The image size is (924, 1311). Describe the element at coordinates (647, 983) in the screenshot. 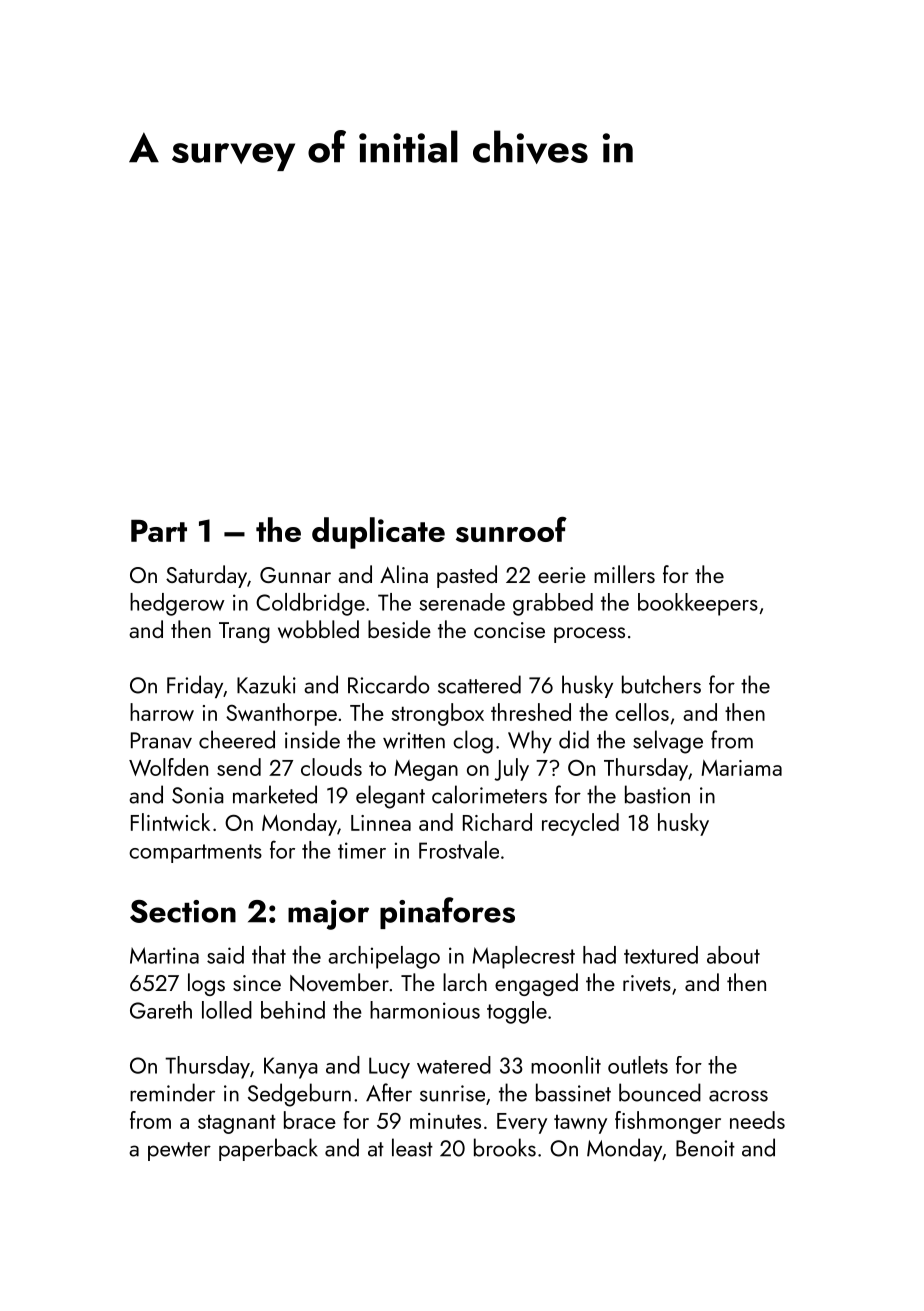

I see `rivets` at that location.
